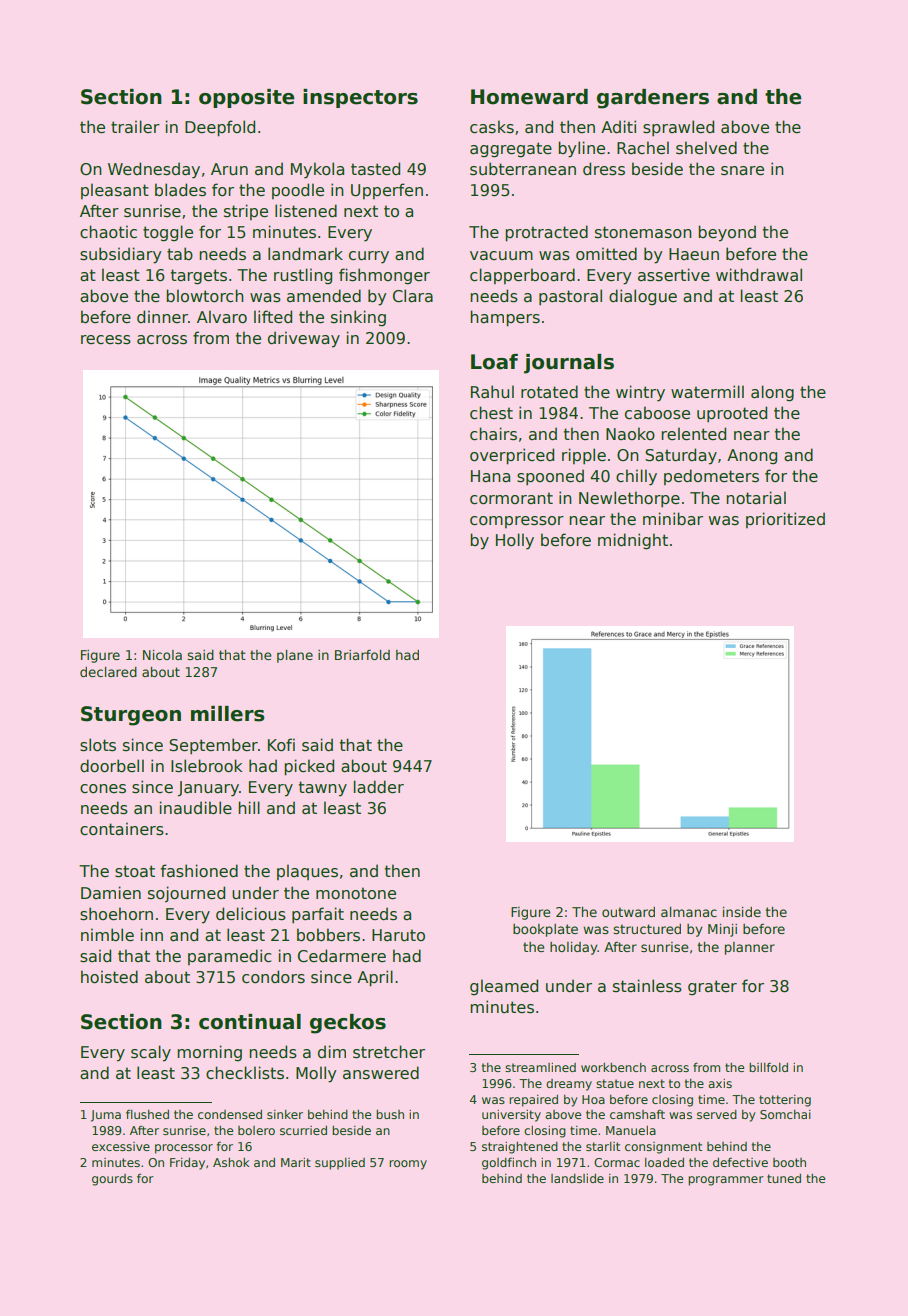  What do you see at coordinates (653, 99) in the document?
I see `gardeners` at bounding box center [653, 99].
